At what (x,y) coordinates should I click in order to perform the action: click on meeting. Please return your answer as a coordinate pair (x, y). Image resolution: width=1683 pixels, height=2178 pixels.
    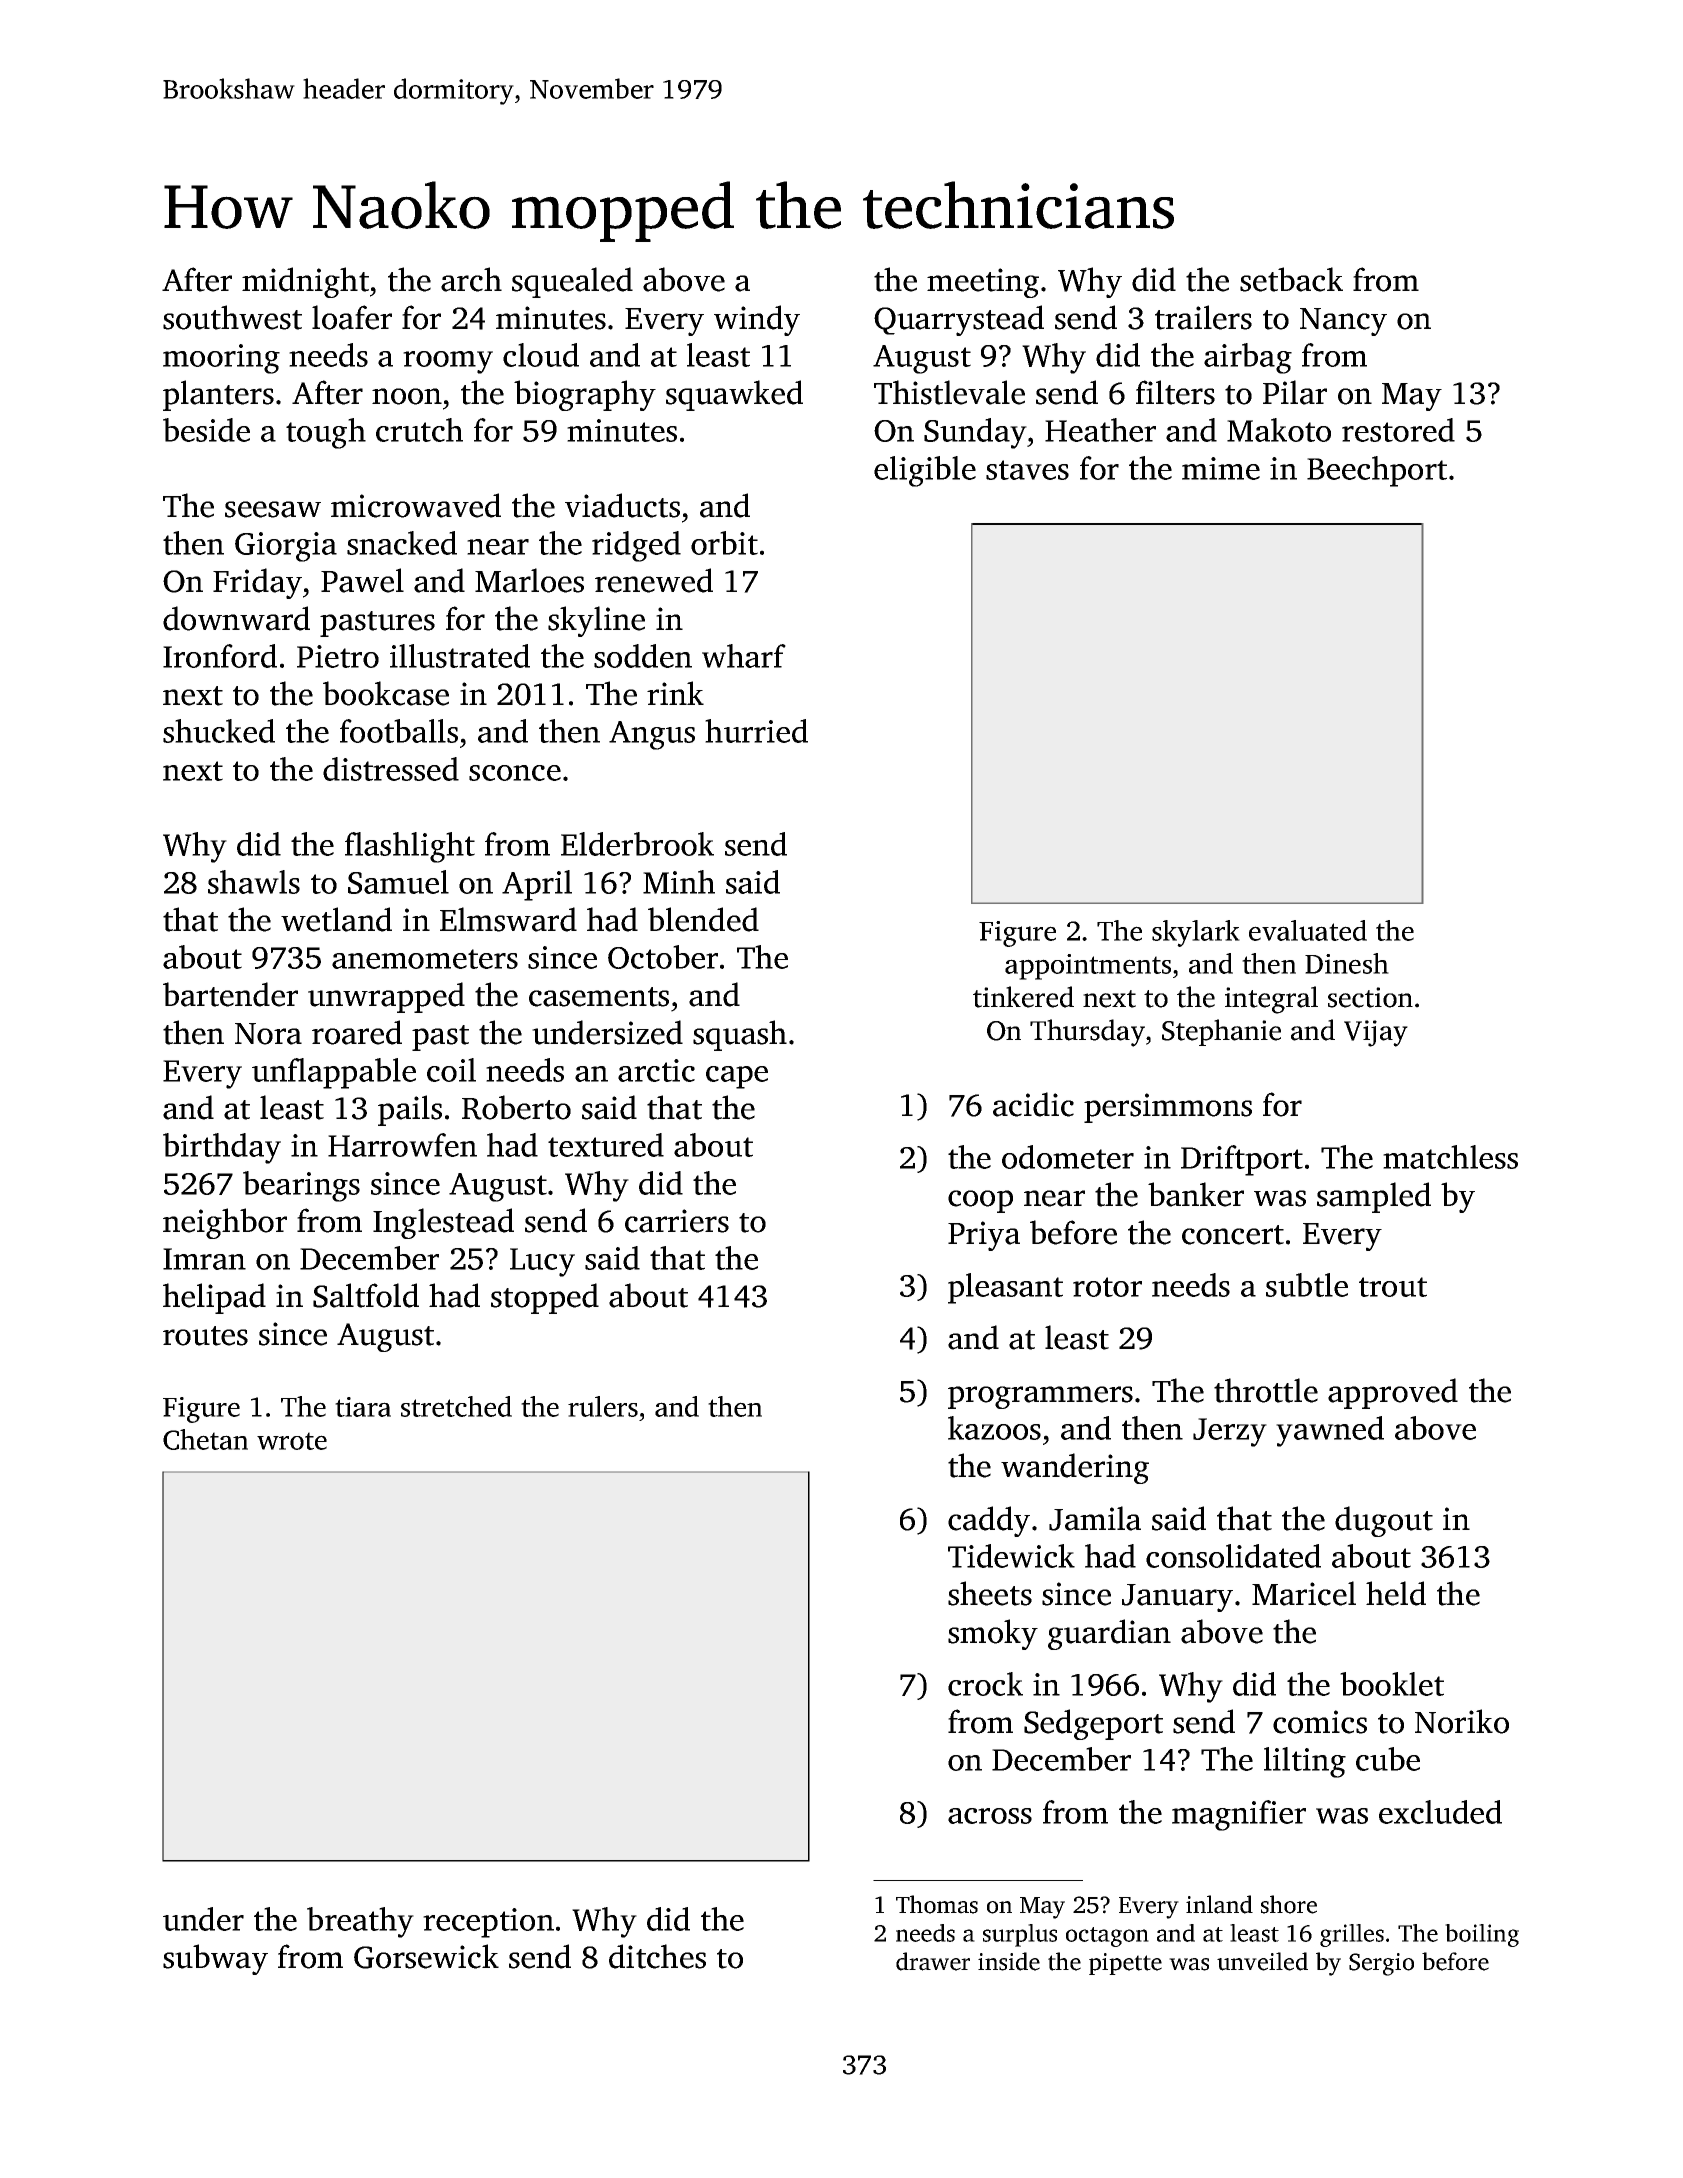
    Looking at the image, I should click on (983, 283).
